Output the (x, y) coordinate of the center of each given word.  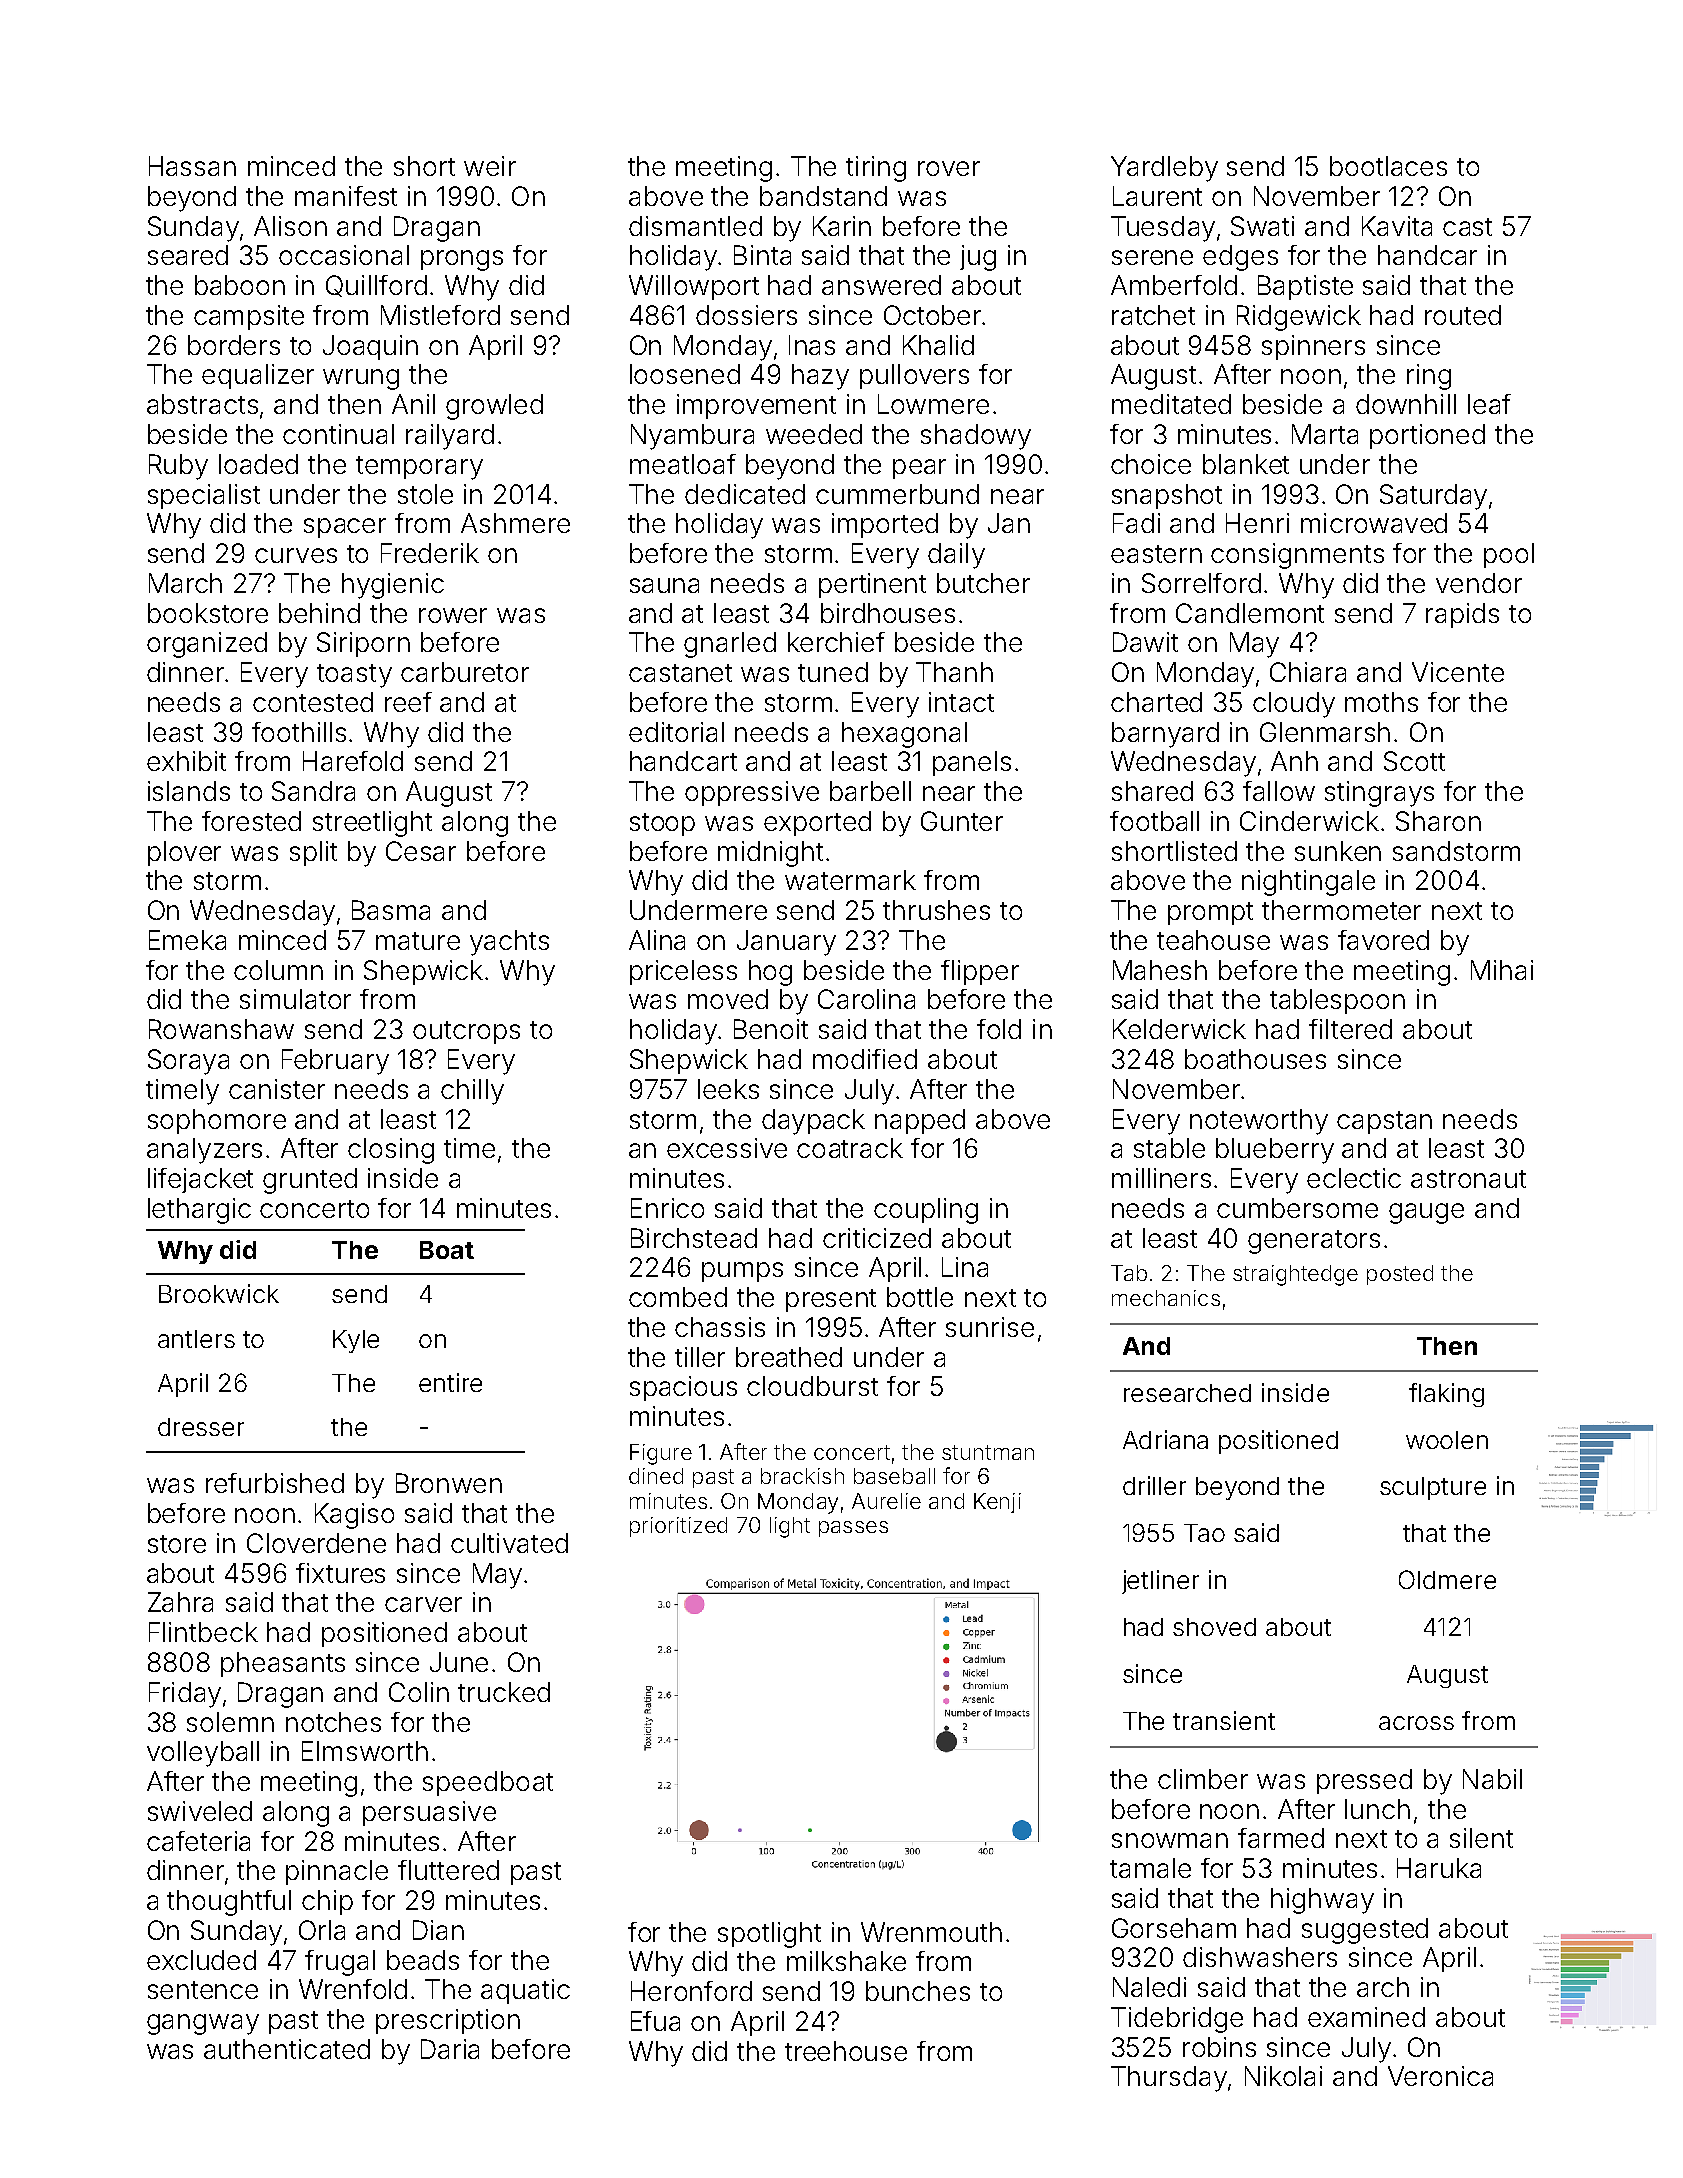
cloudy (1294, 705)
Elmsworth (365, 1751)
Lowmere (933, 404)
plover (184, 853)
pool (1509, 555)
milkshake (846, 1961)
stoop (662, 824)
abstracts (202, 404)
